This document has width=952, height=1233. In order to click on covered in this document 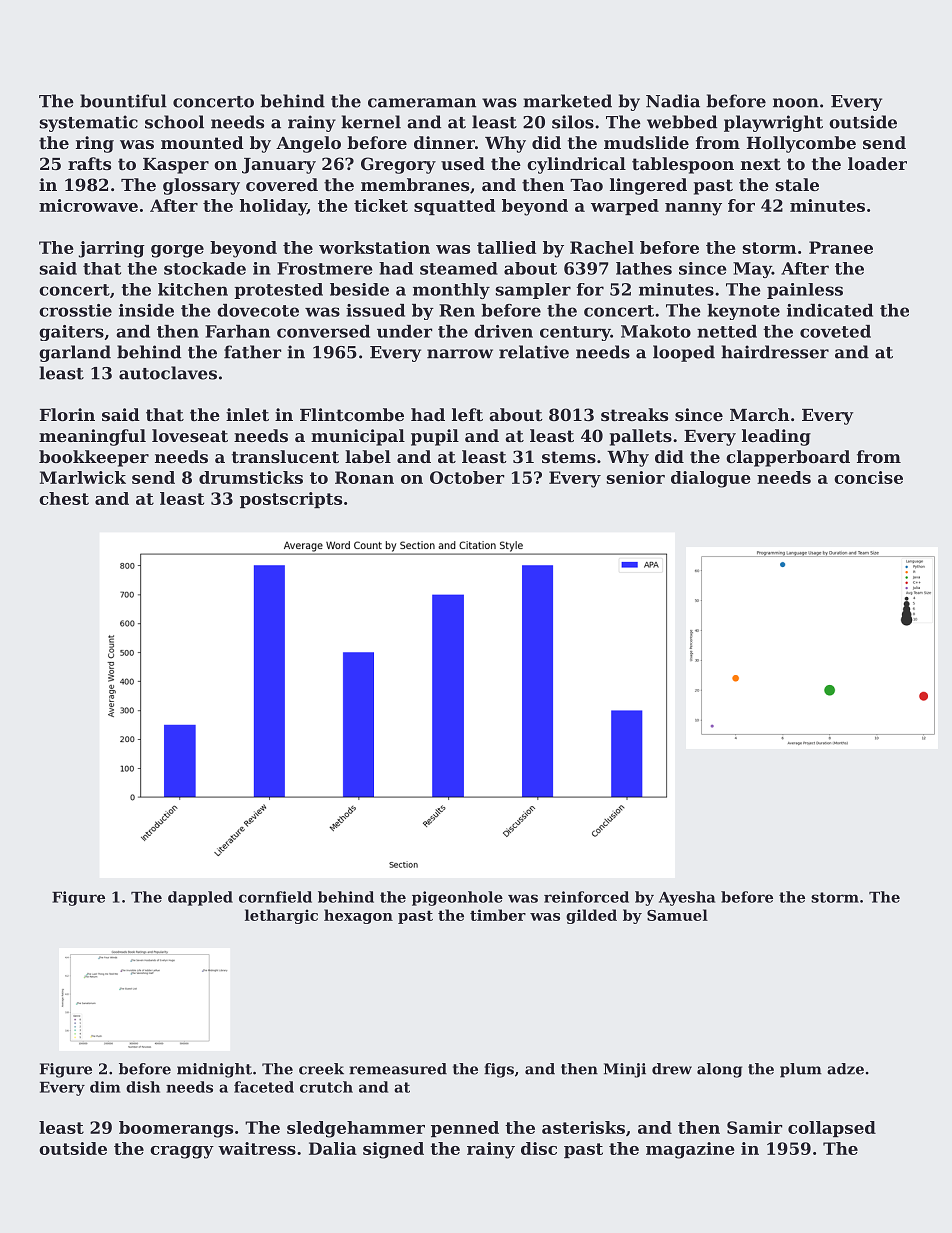, I will do `click(282, 184)`.
